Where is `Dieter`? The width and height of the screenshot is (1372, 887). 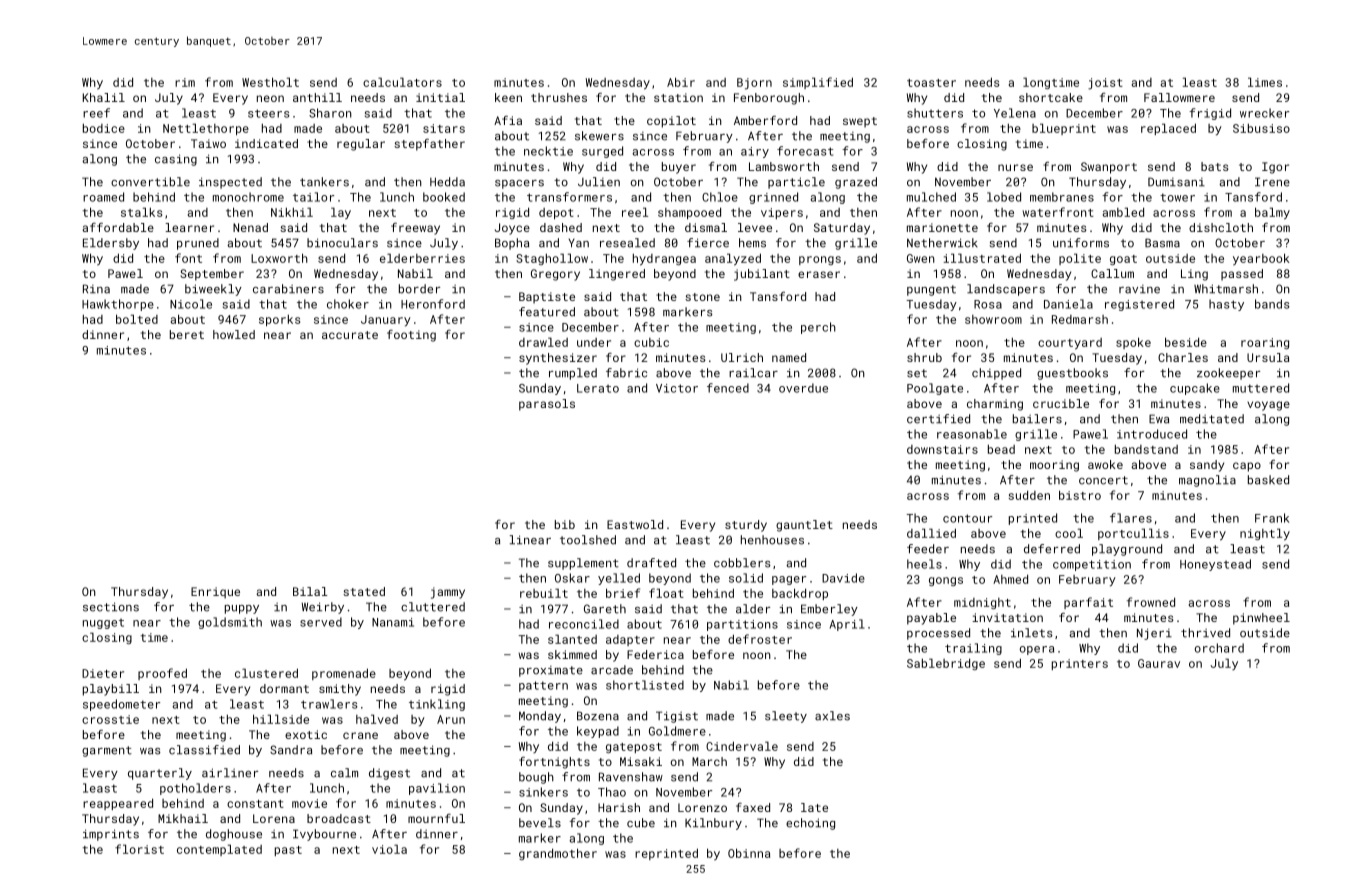
Dieter is located at coordinates (103, 673).
